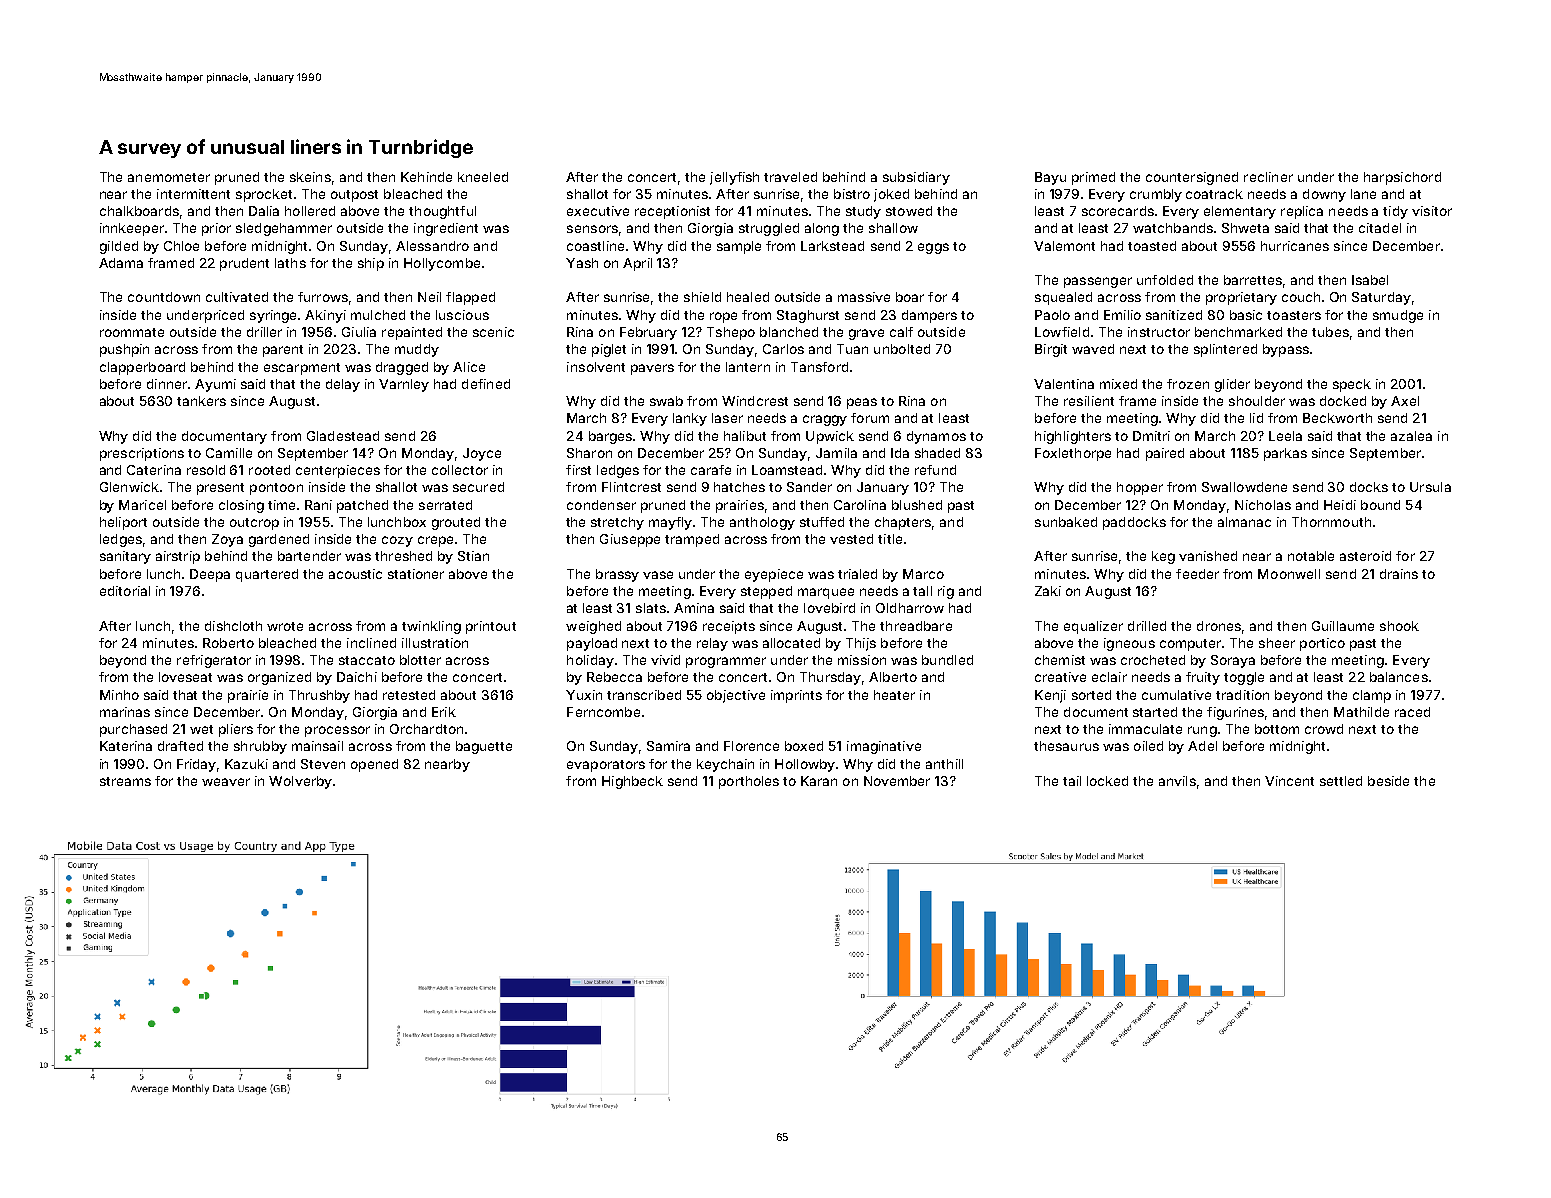 The width and height of the screenshot is (1551, 1198). What do you see at coordinates (671, 523) in the screenshot?
I see `mayfly` at bounding box center [671, 523].
